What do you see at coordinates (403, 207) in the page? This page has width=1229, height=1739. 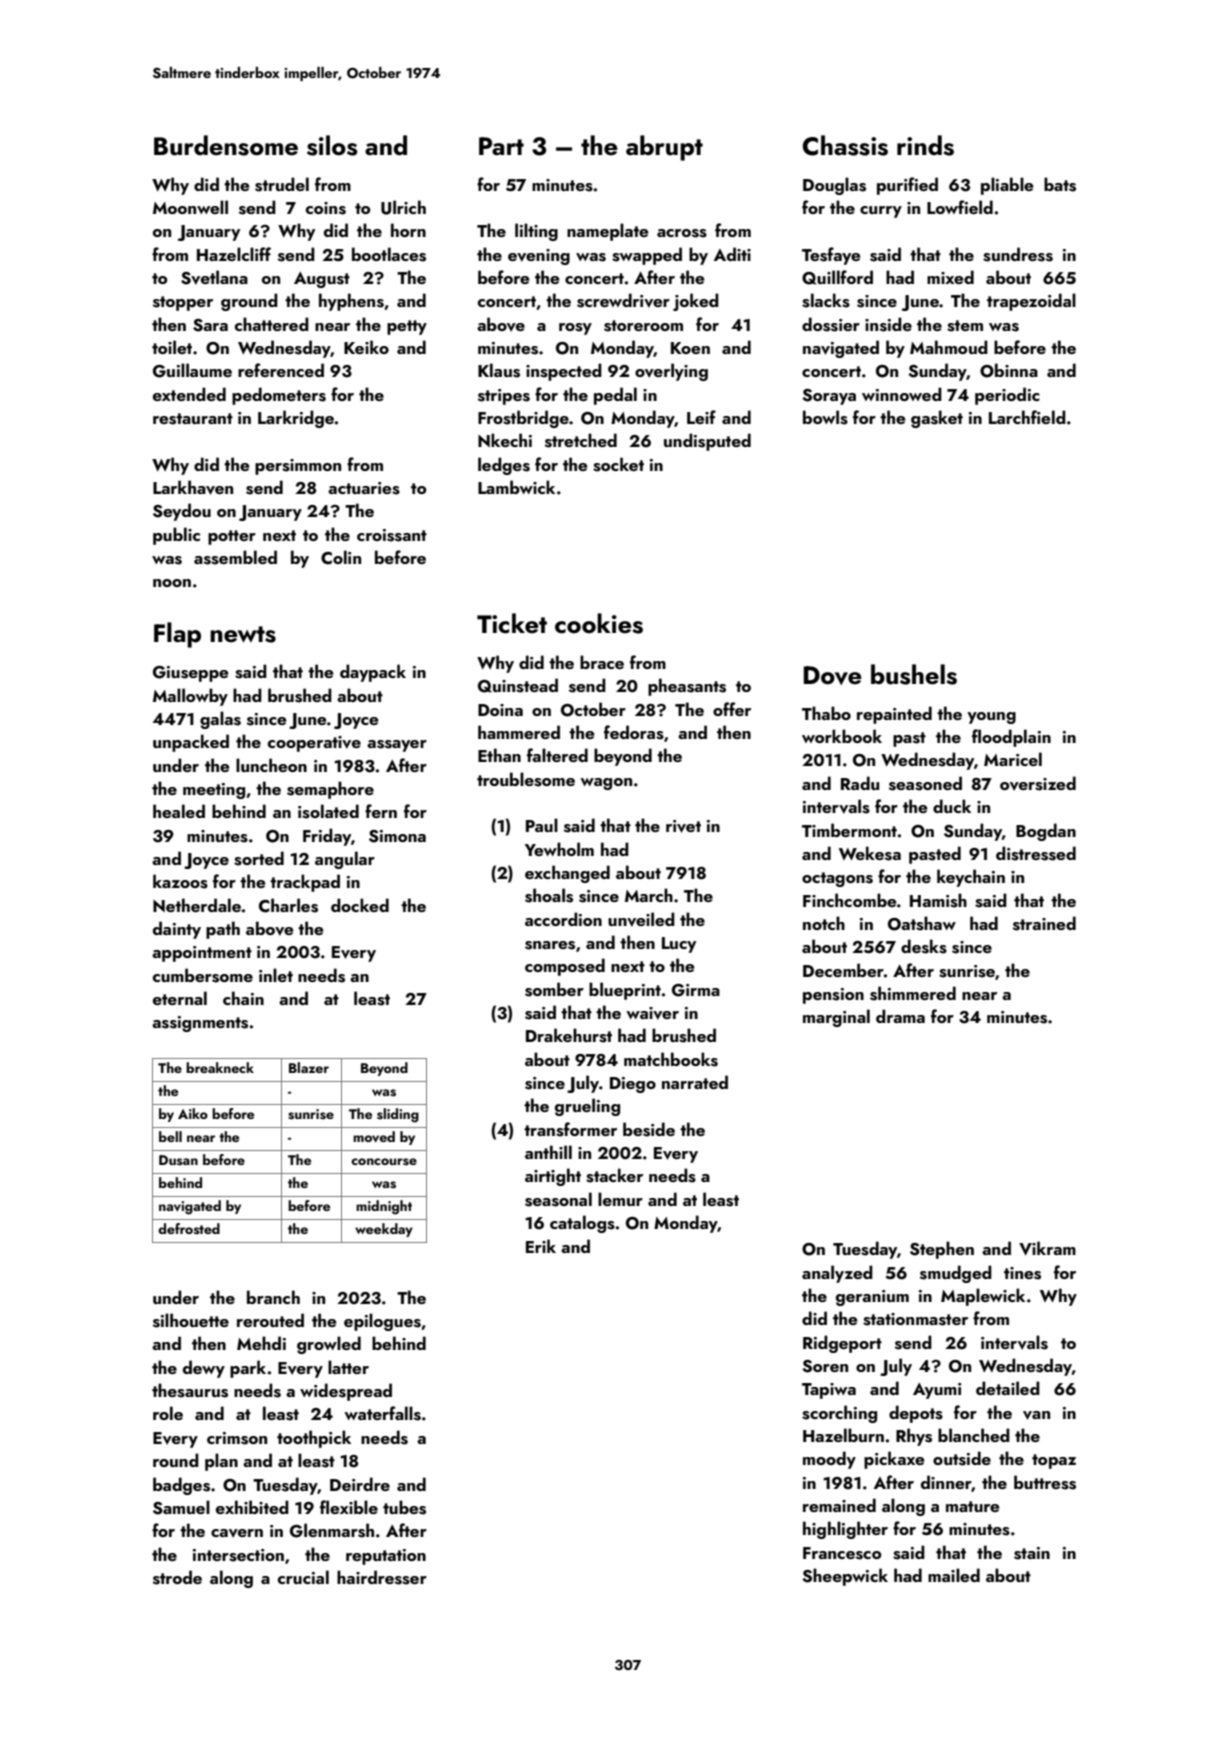 I see `Ulrich` at bounding box center [403, 207].
